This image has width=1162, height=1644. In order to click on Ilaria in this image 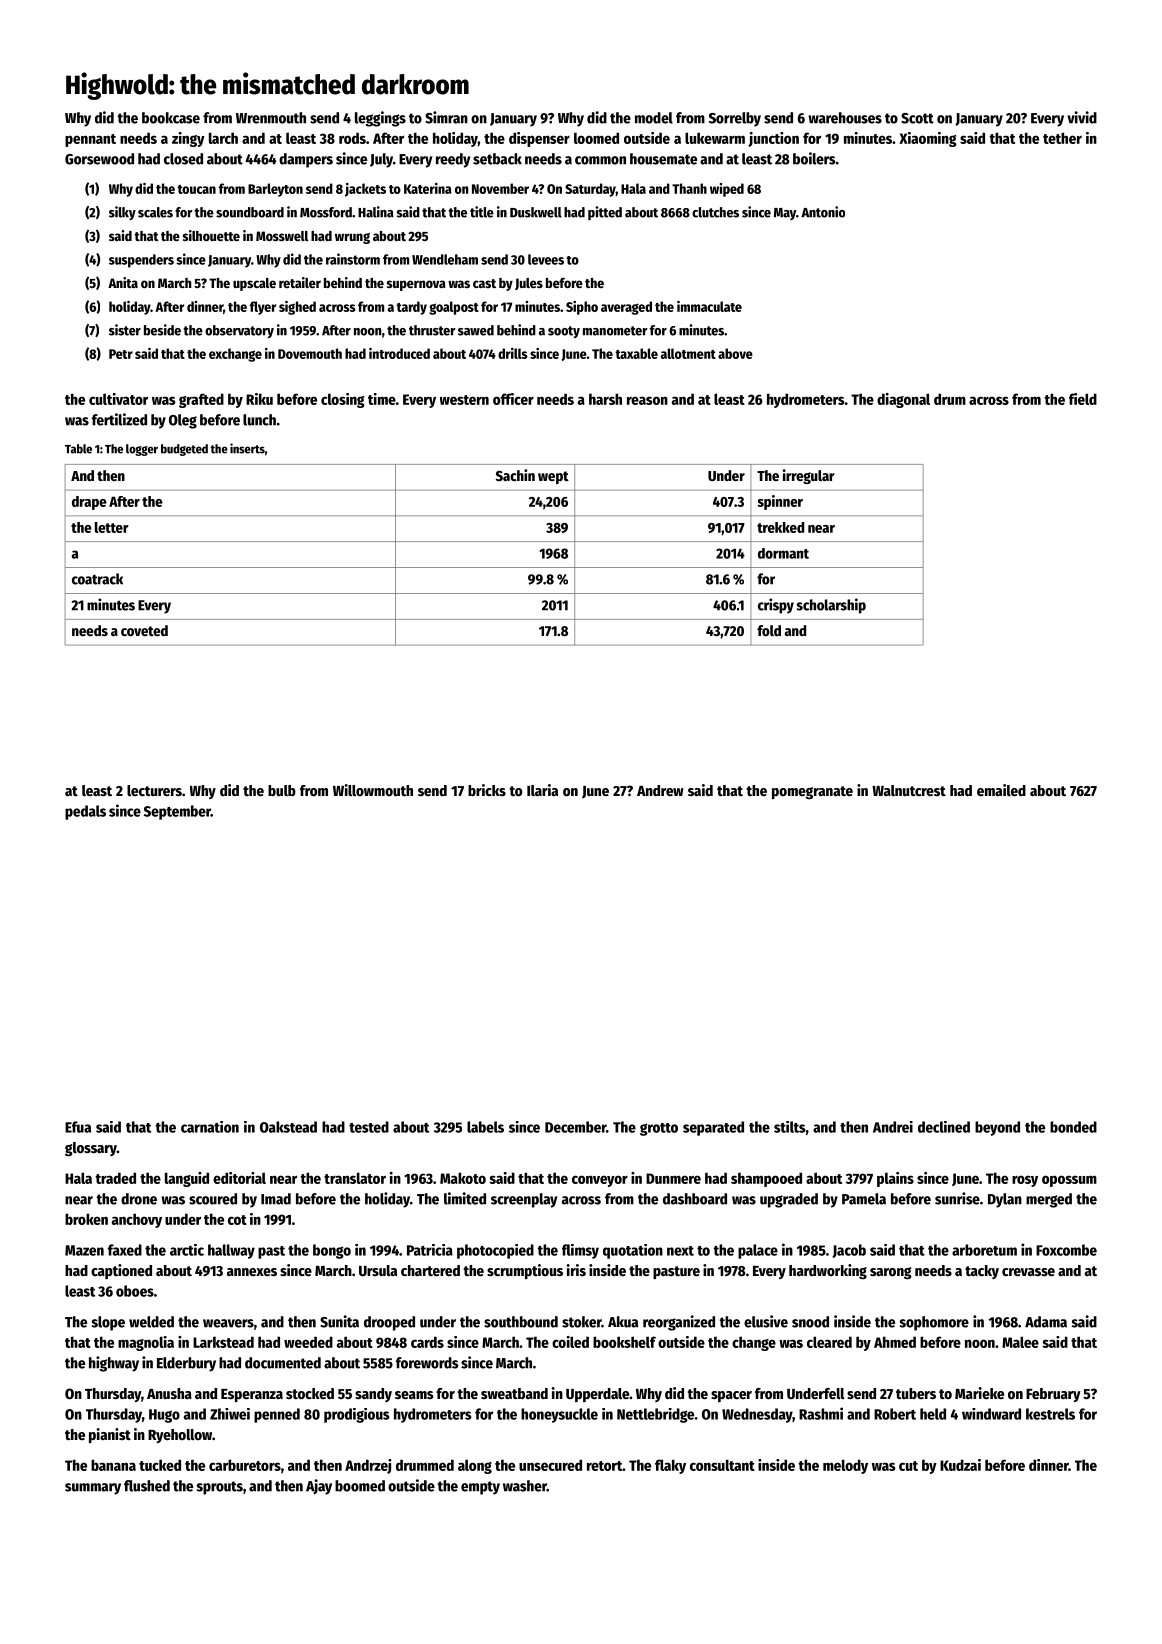, I will do `click(542, 790)`.
